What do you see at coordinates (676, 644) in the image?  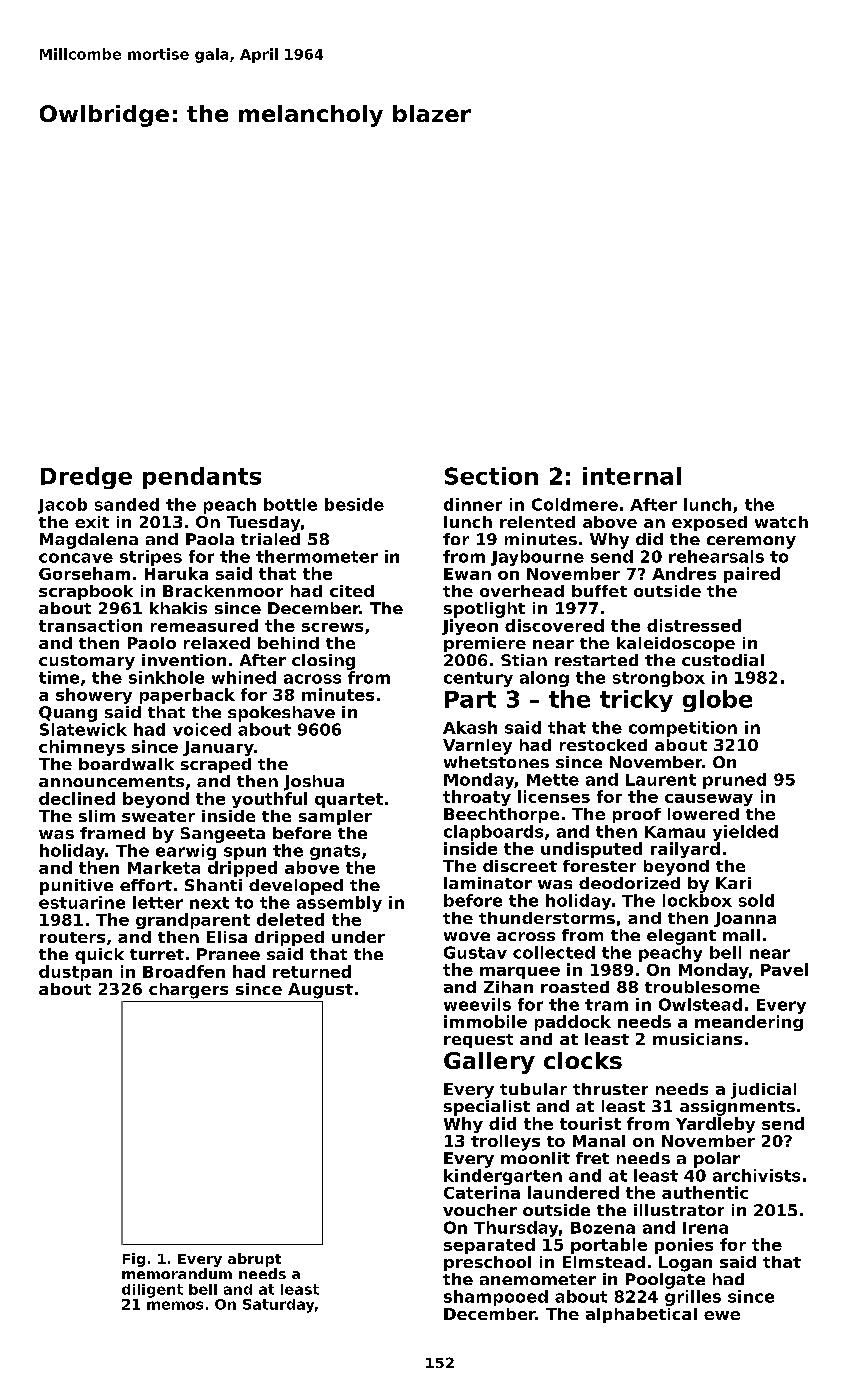 I see `kaleidoscope` at bounding box center [676, 644].
